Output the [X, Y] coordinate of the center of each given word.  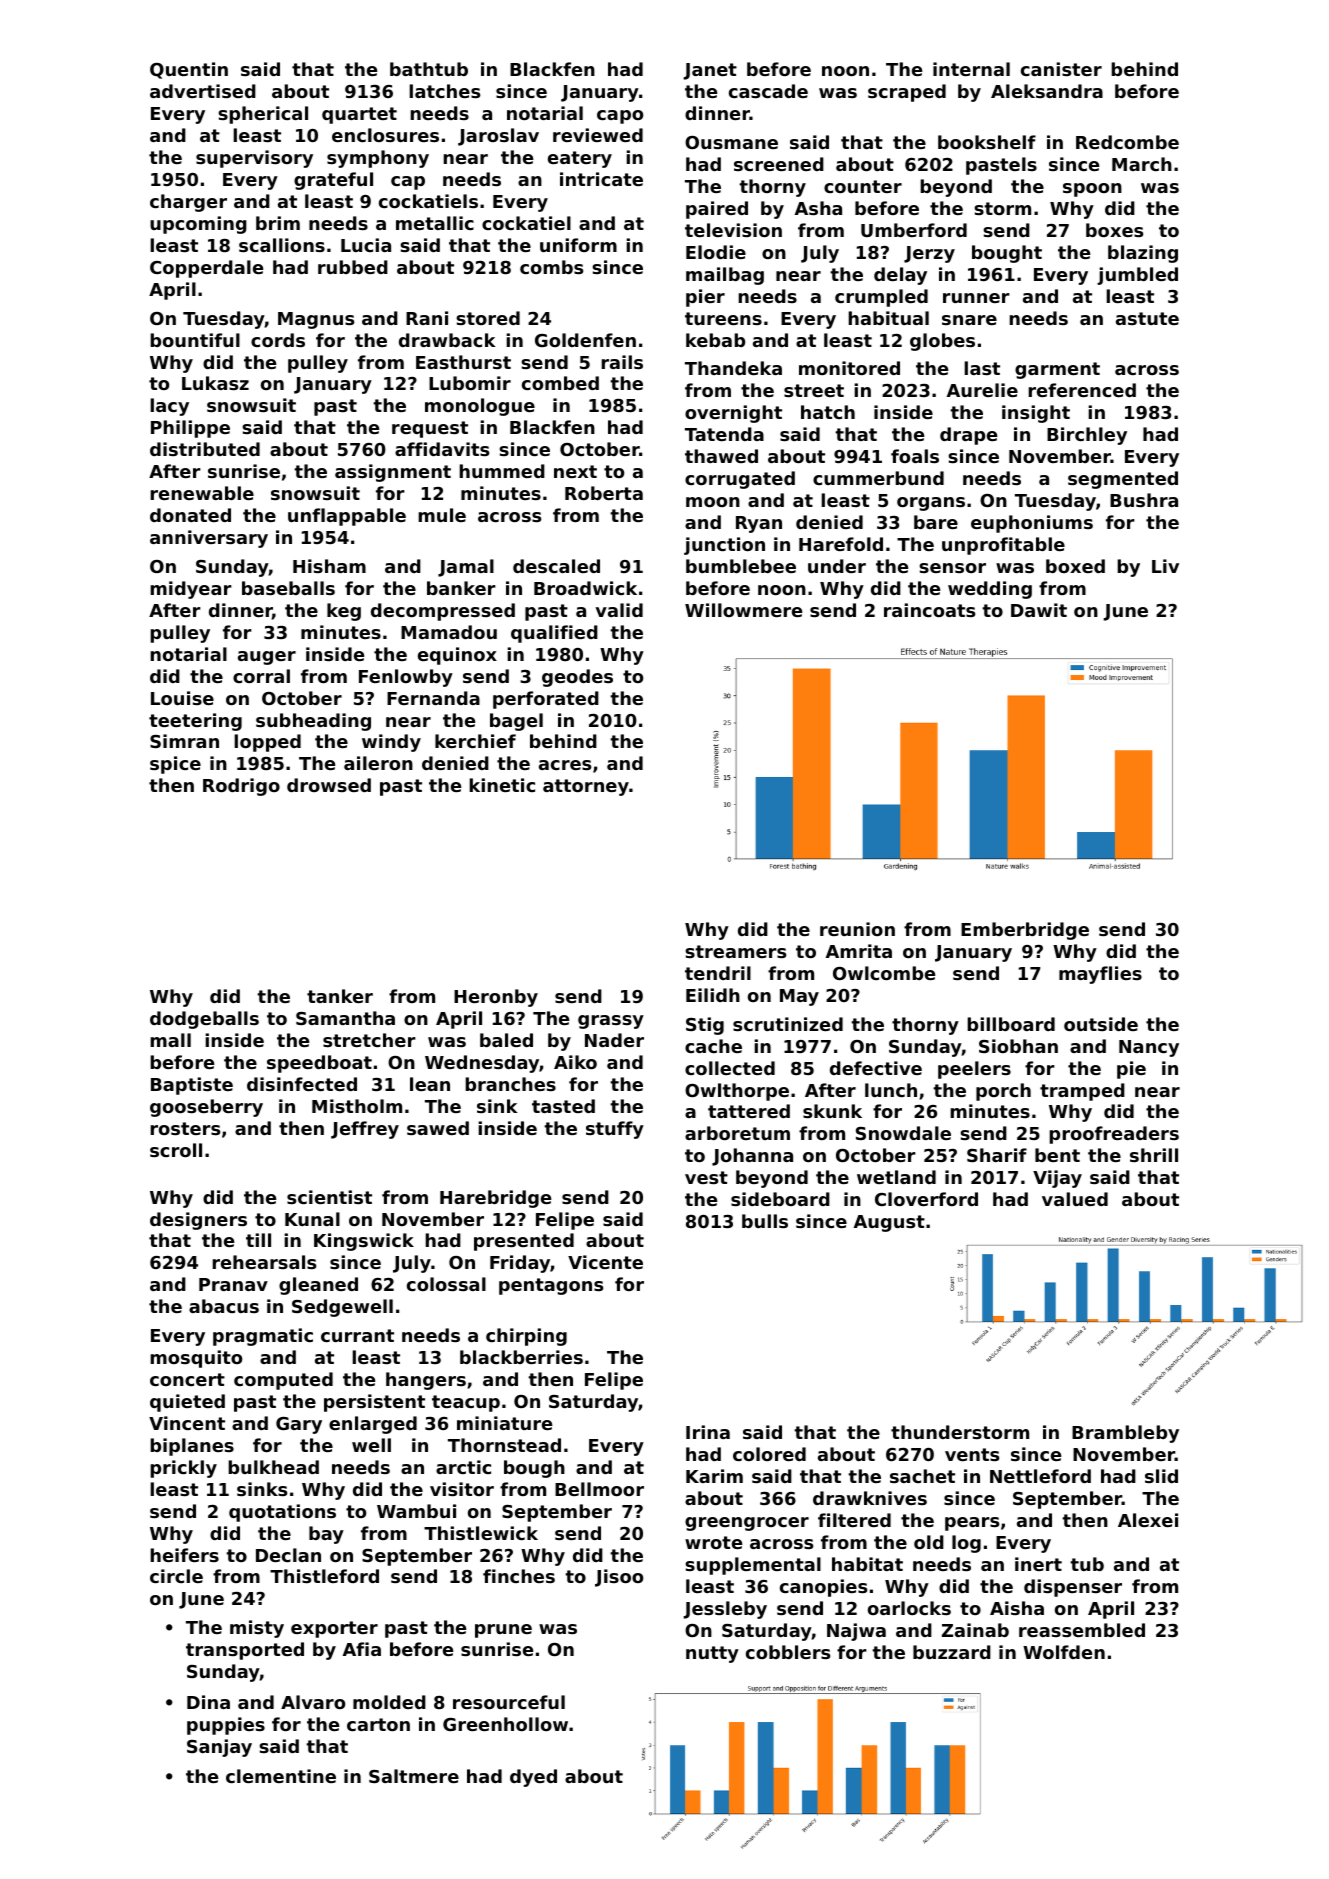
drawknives [870, 1498]
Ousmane [731, 142]
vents [972, 1454]
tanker [340, 996]
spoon [1092, 190]
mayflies [1100, 975]
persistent [374, 1403]
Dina [208, 1702]
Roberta [604, 493]
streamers [735, 951]
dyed [533, 1778]
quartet [359, 115]
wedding [990, 590]
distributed [205, 449]
